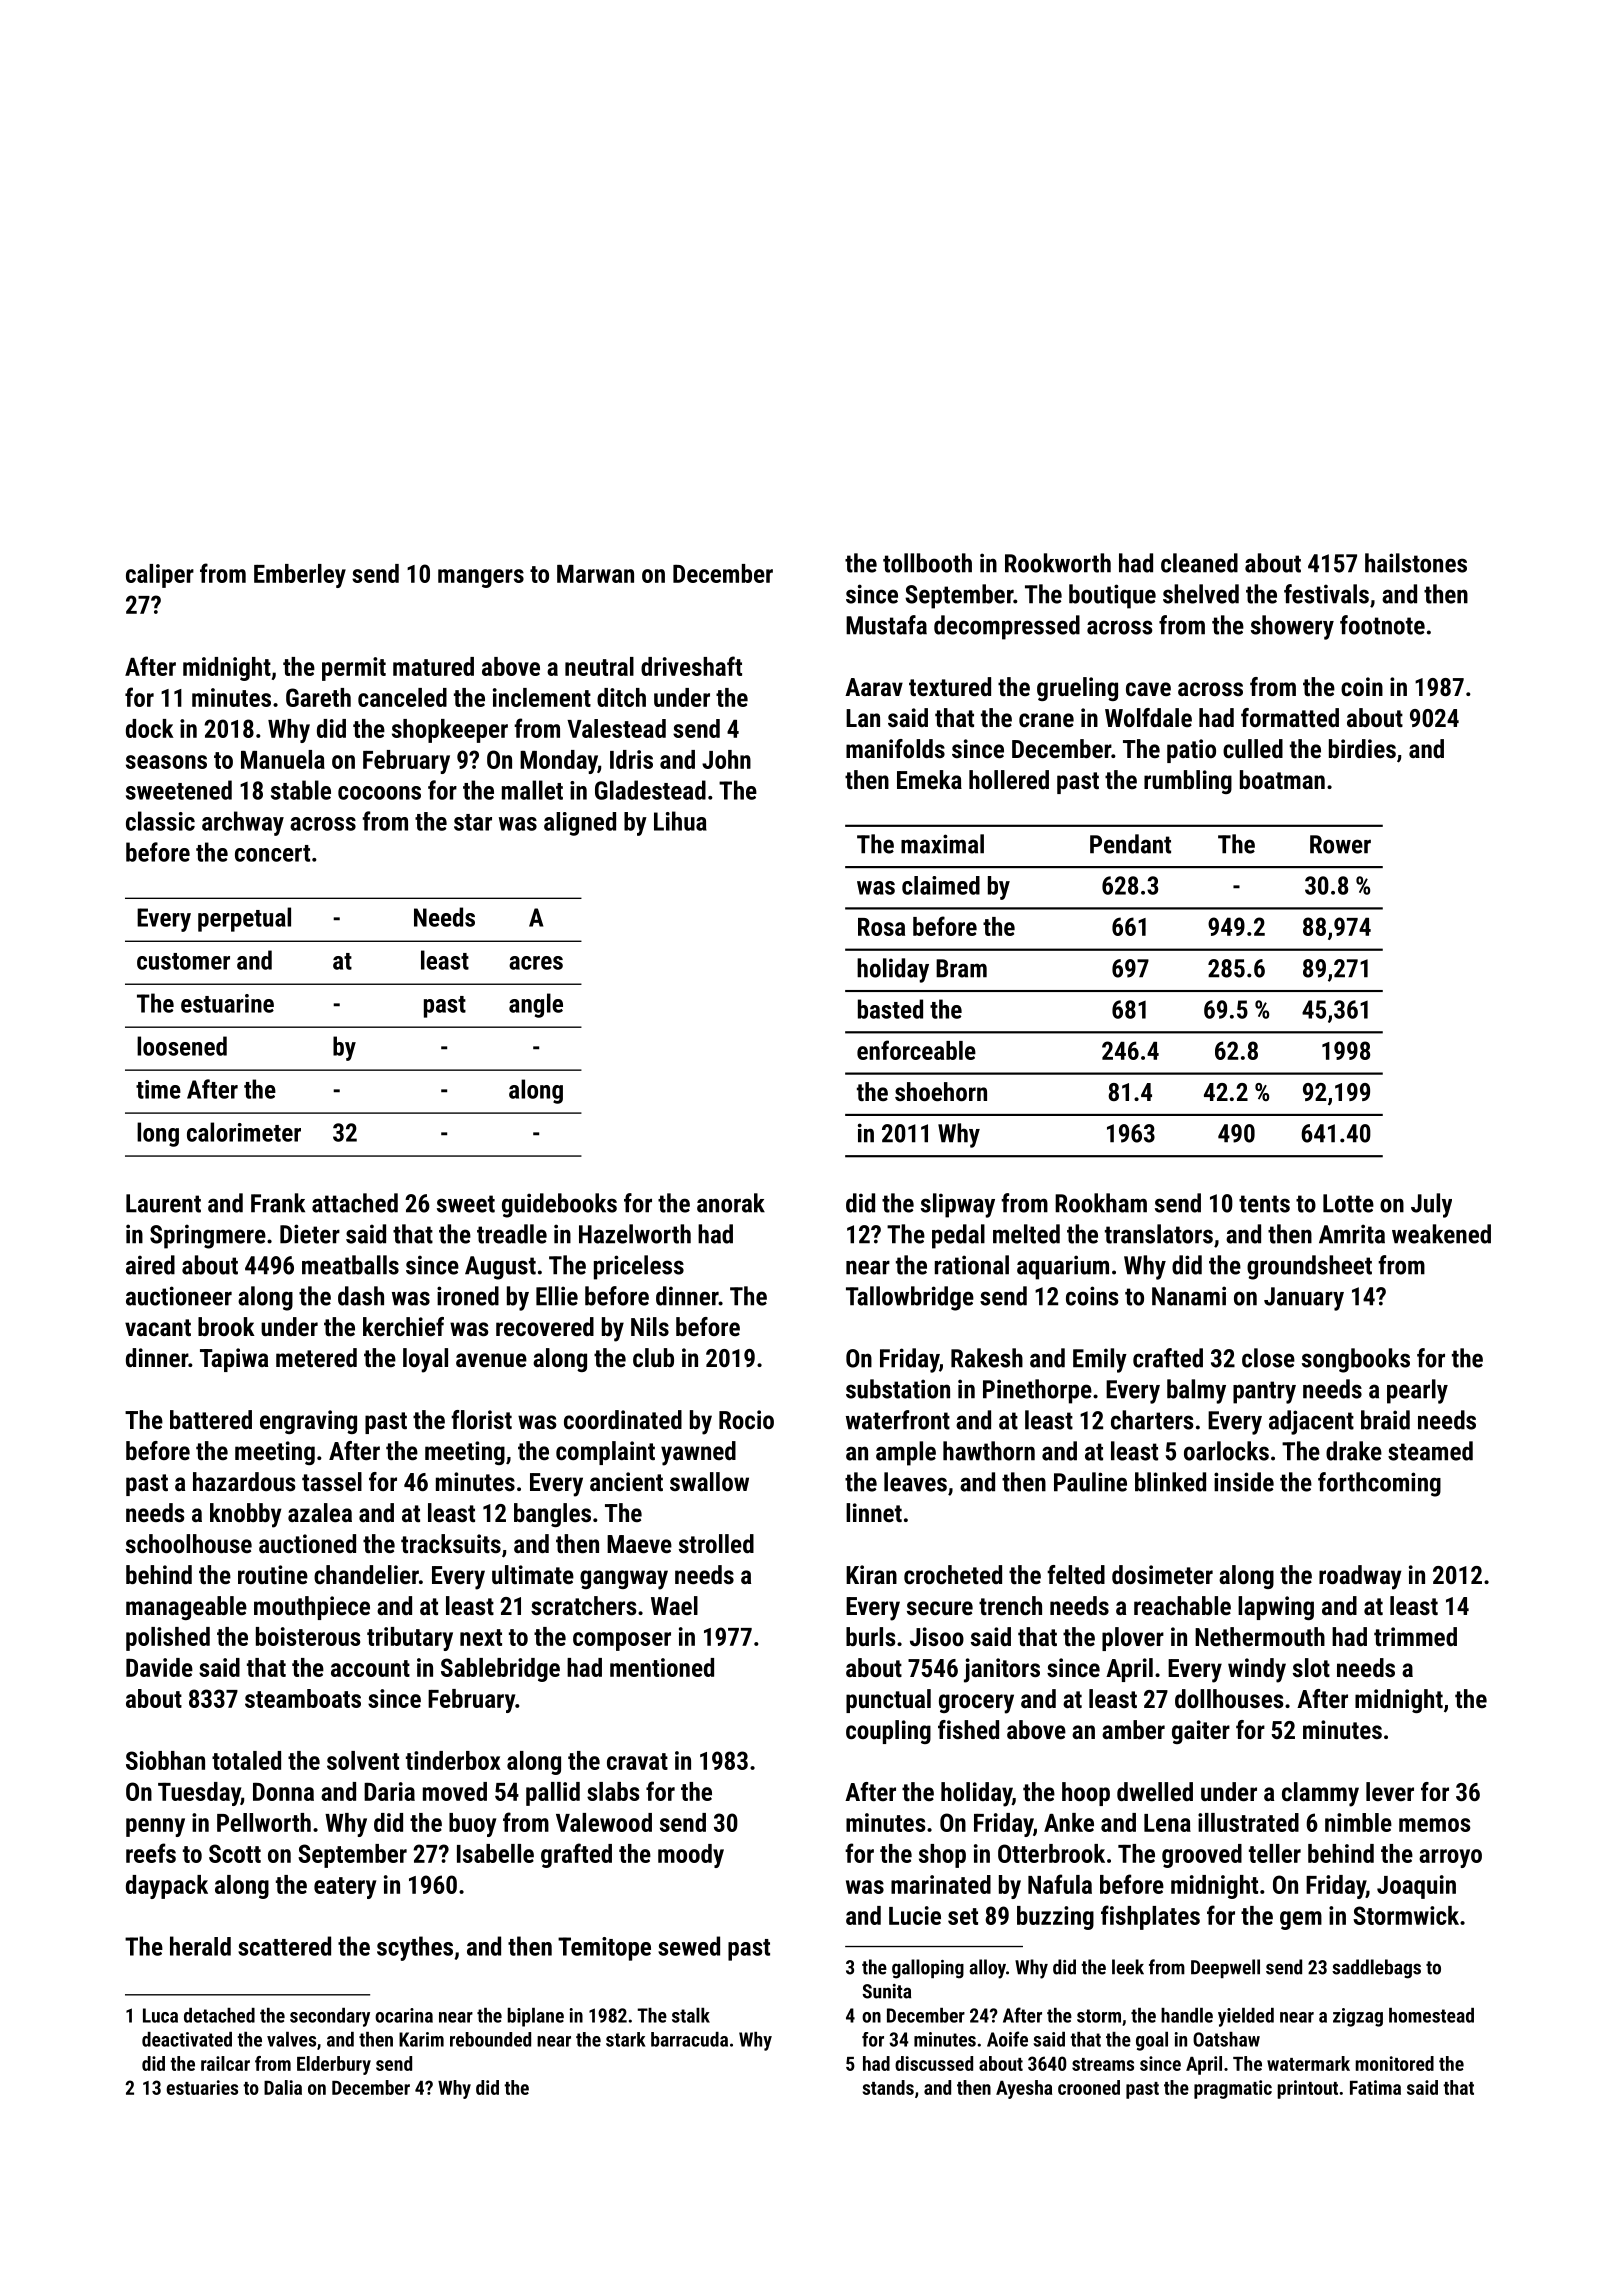 This screenshot has width=1620, height=2292. I want to click on dock, so click(150, 728).
